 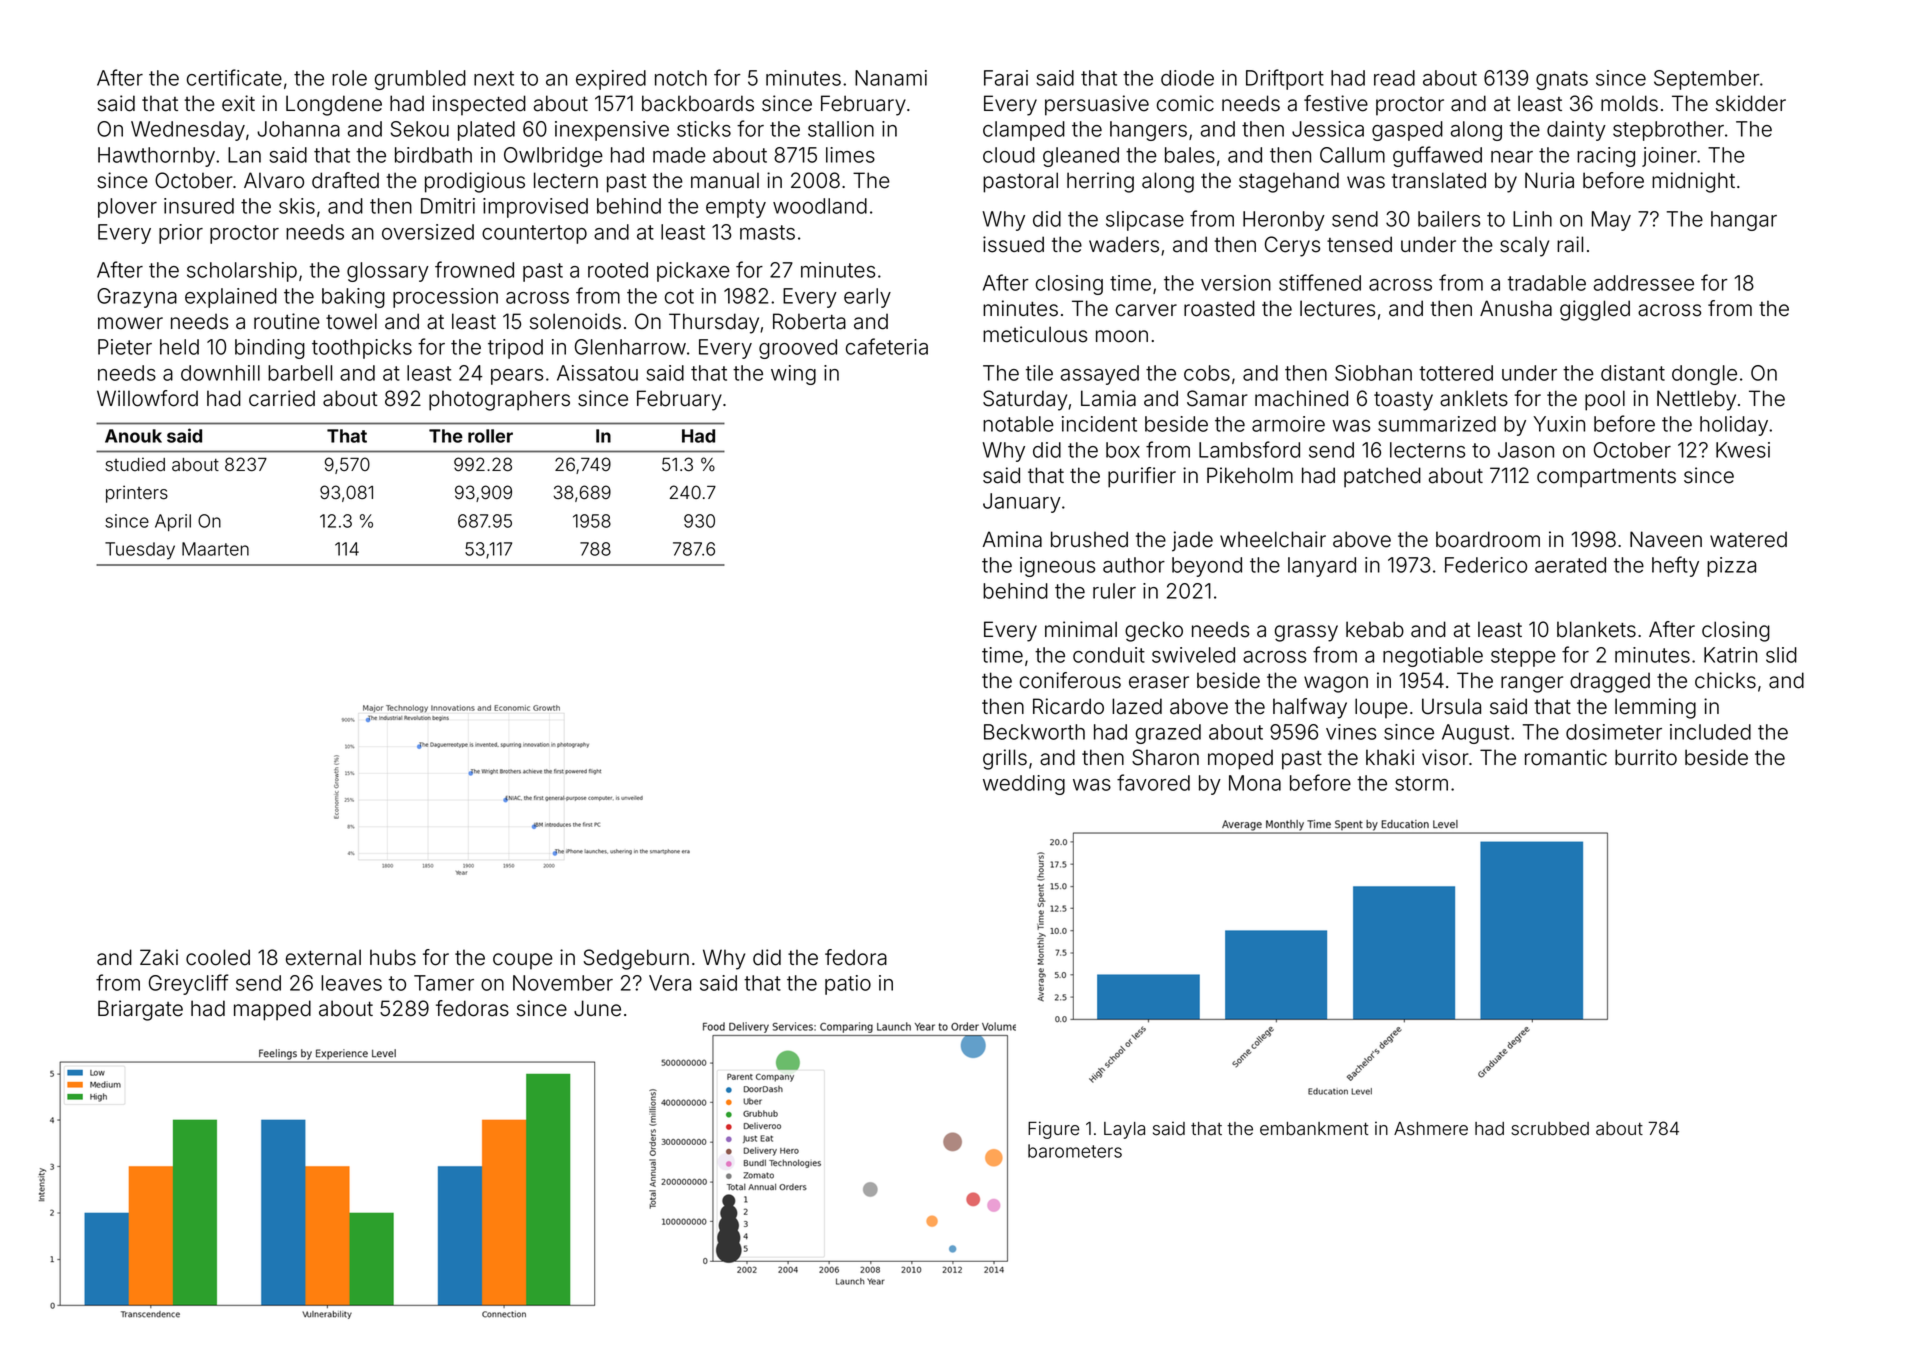 I want to click on ruler, so click(x=1114, y=591).
